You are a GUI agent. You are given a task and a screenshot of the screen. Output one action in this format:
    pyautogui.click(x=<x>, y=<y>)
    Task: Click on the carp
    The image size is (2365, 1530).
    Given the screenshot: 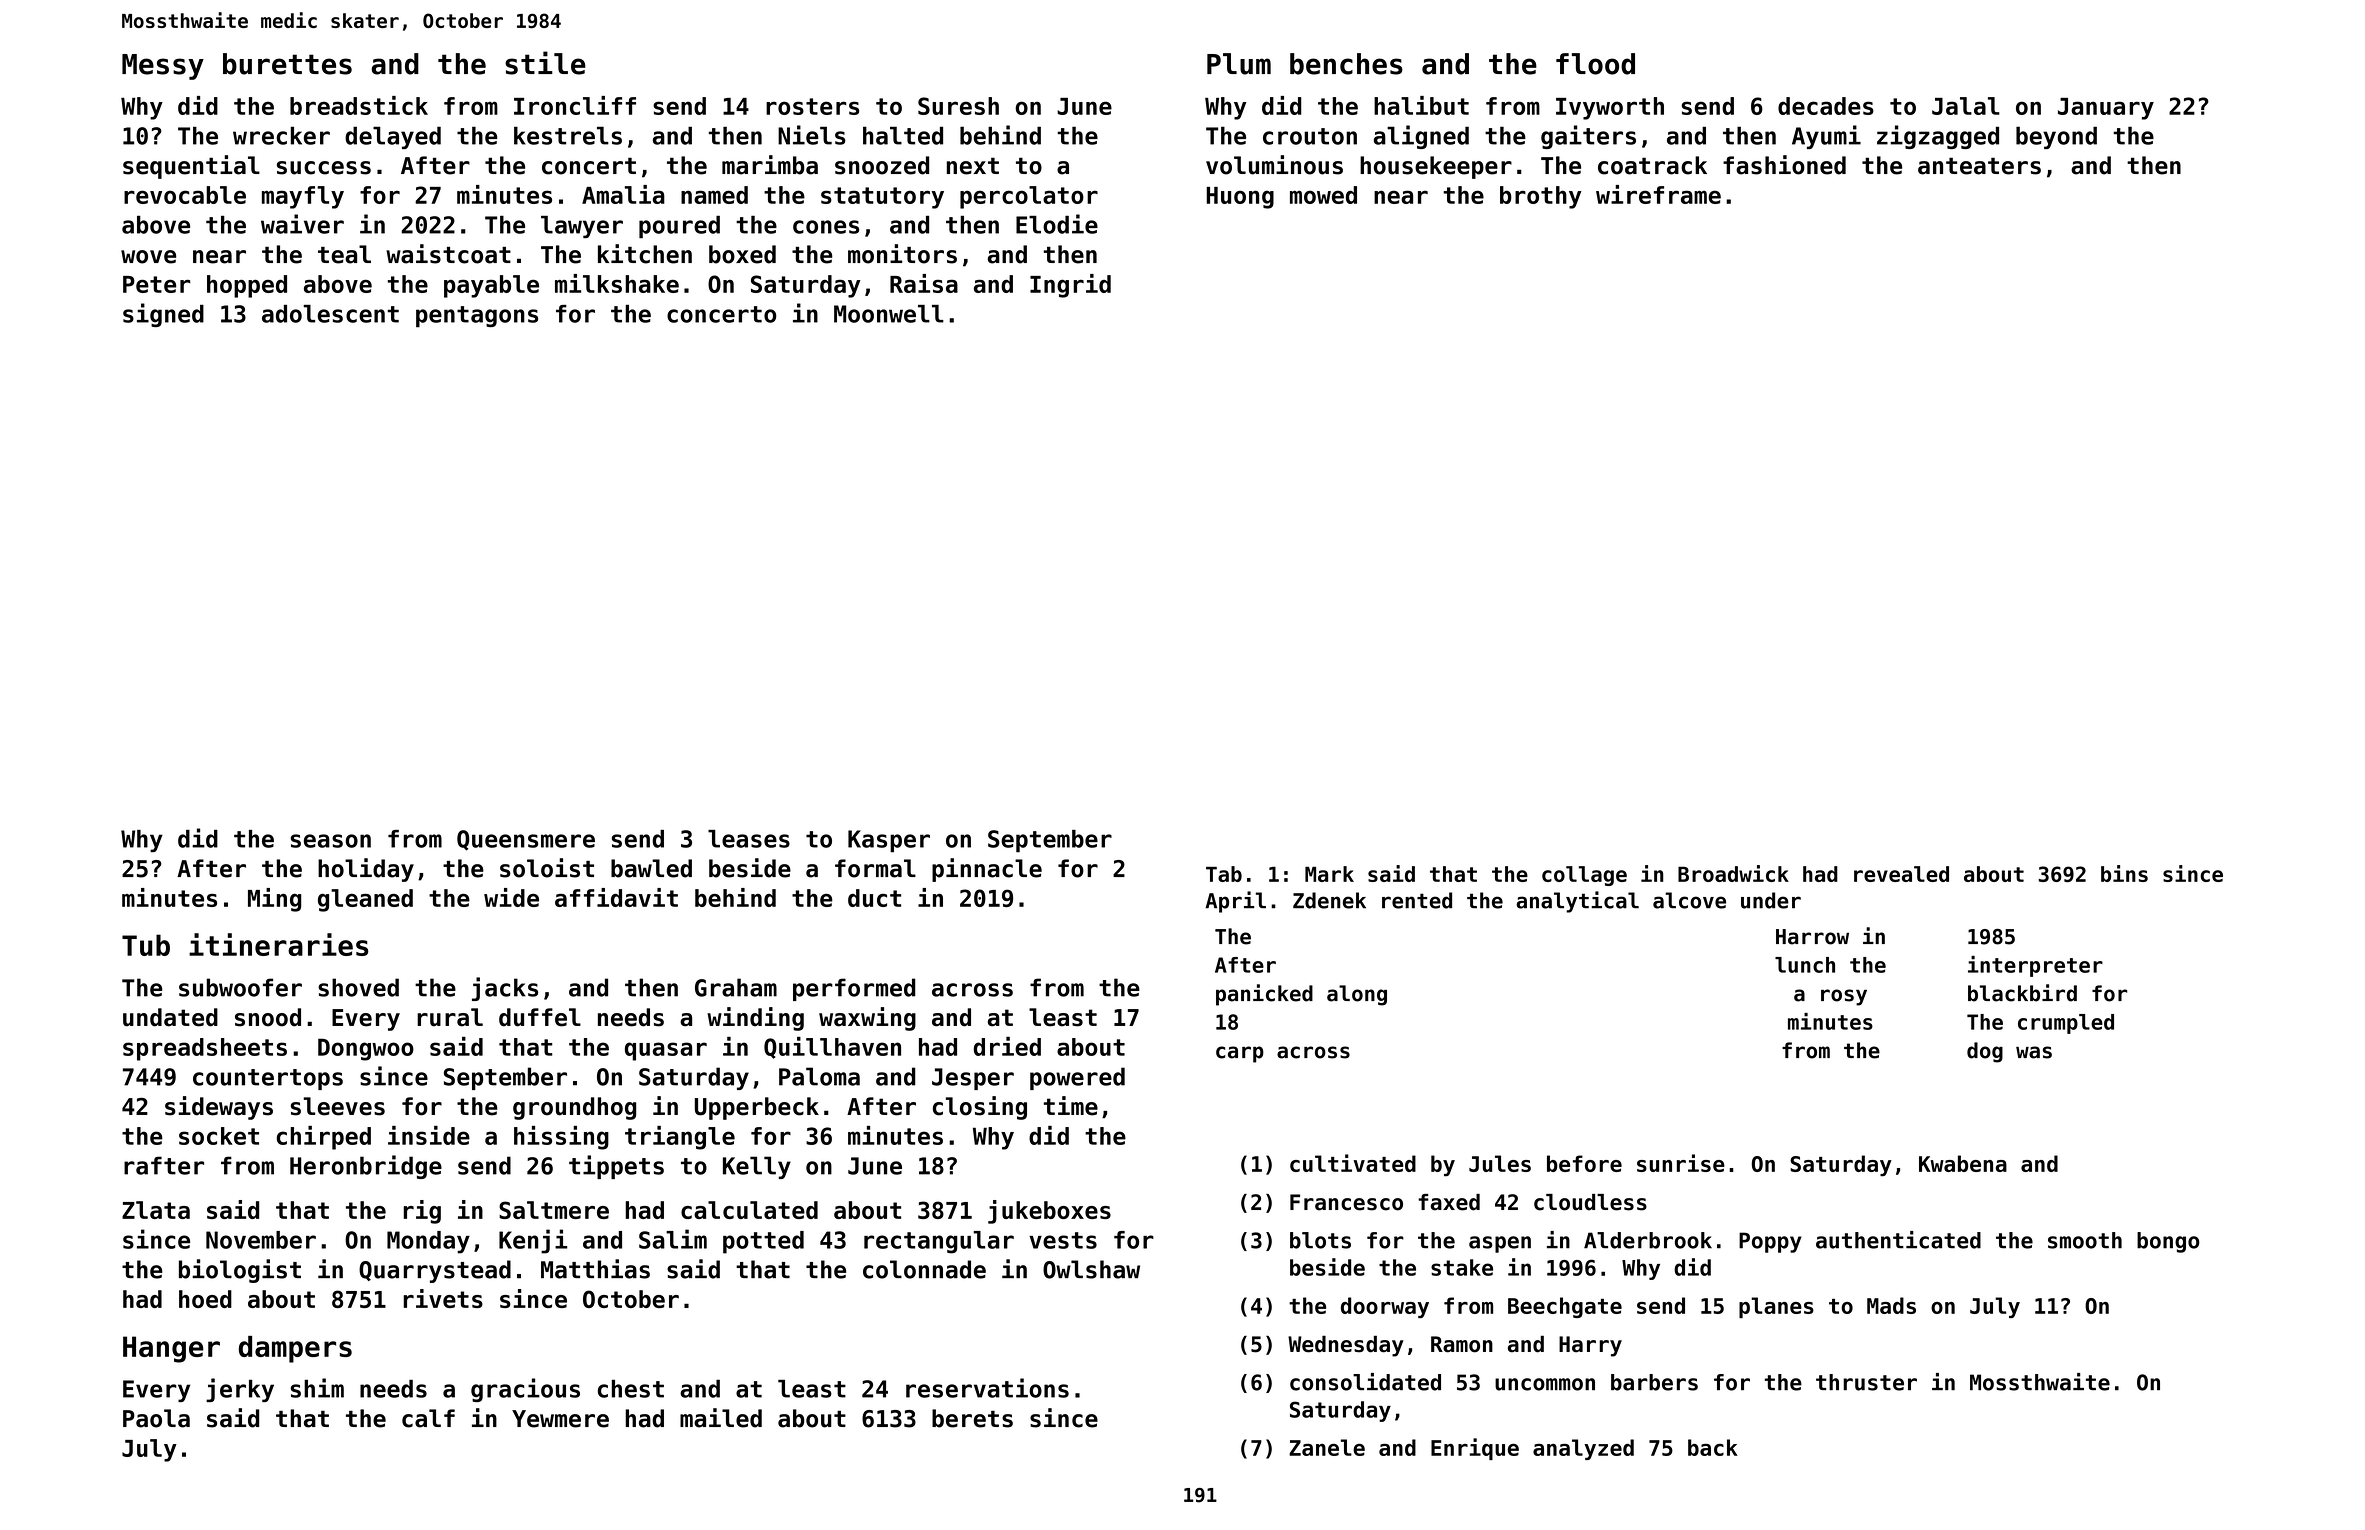 What is the action you would take?
    pyautogui.click(x=1240, y=1054)
